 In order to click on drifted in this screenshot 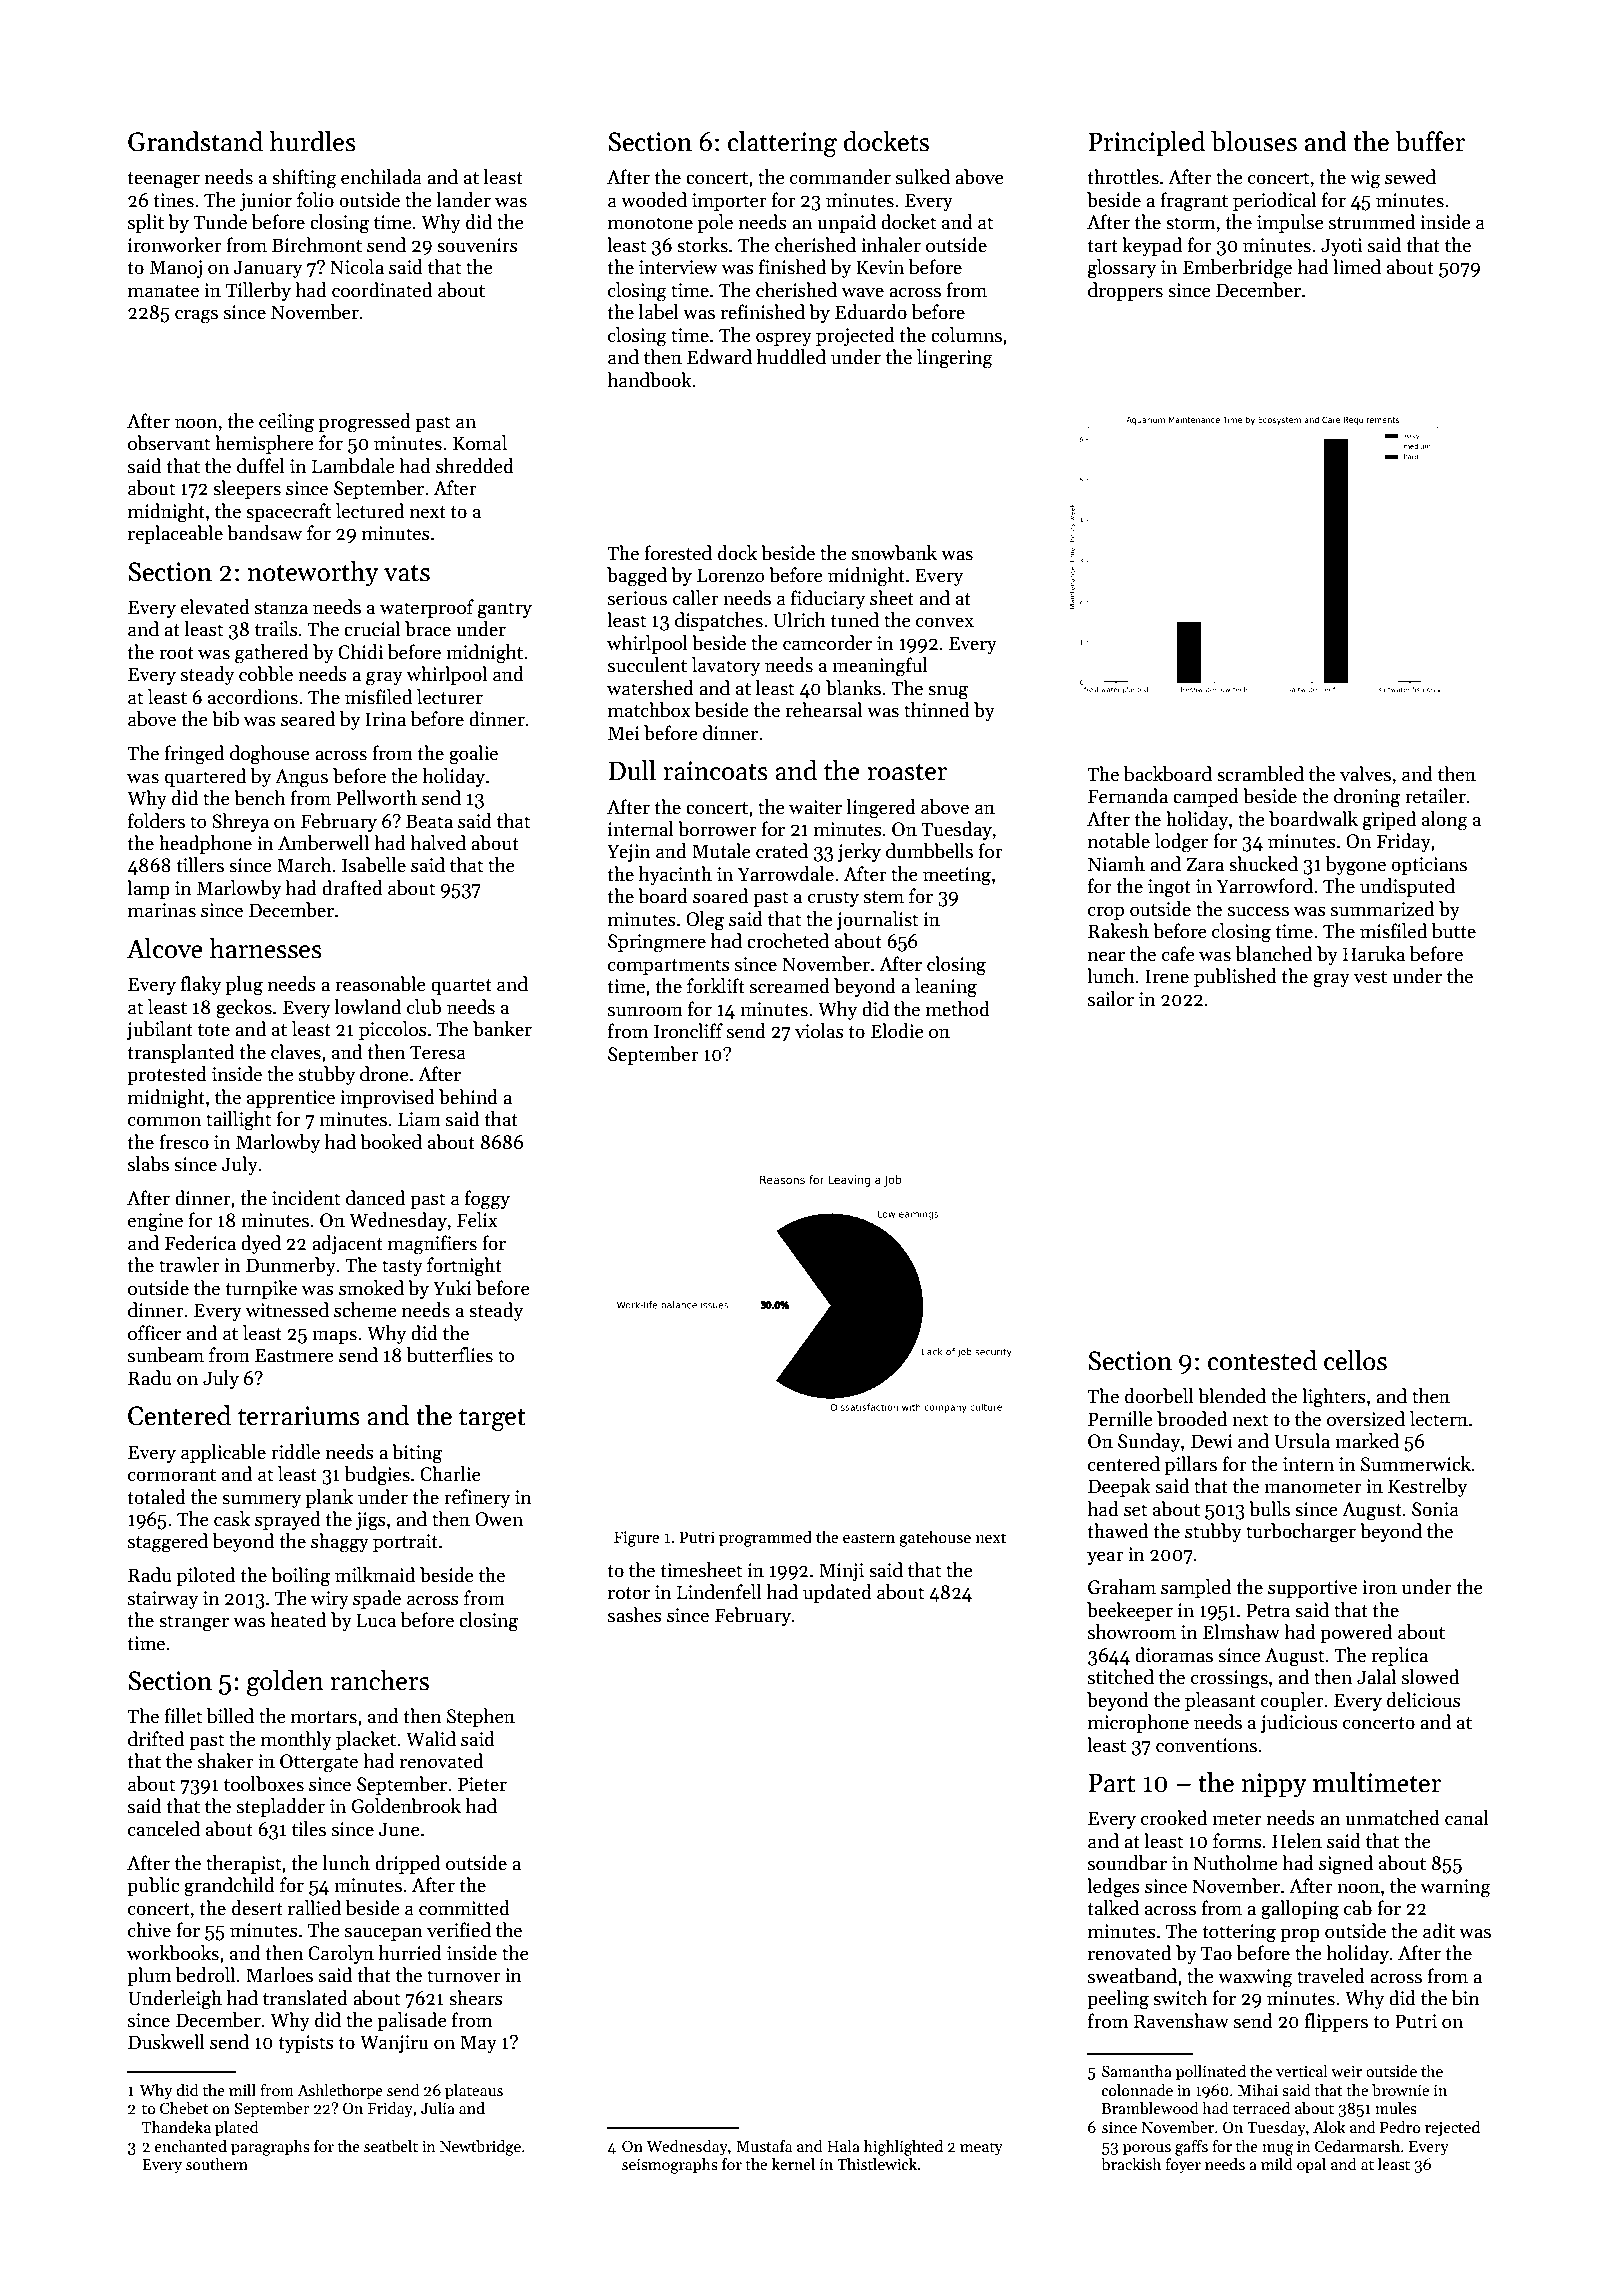, I will do `click(156, 1739)`.
